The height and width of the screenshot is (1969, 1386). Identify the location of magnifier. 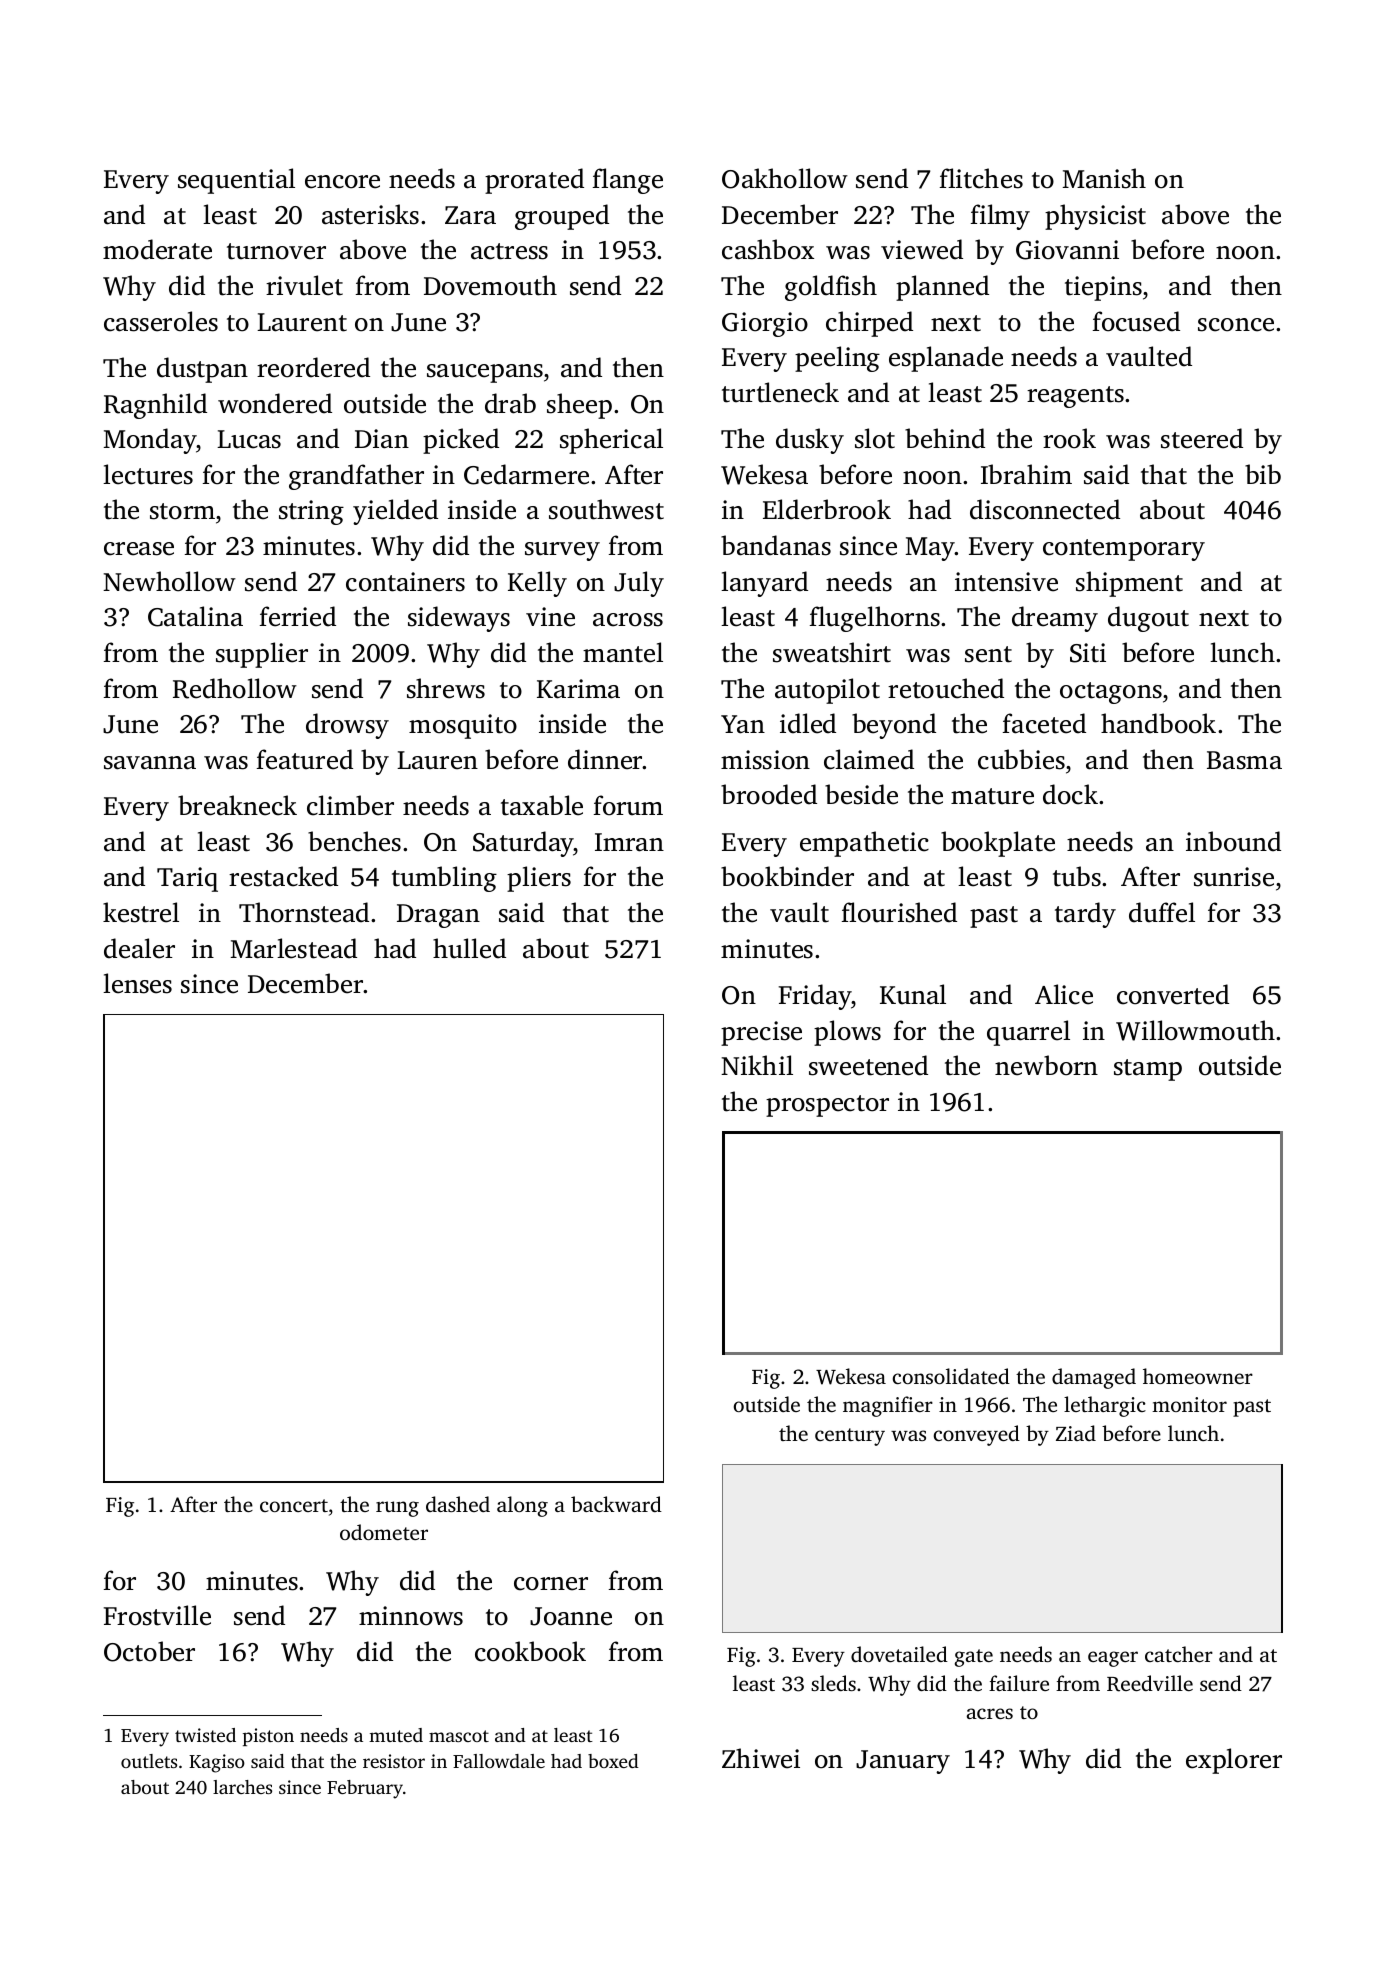
(888, 1406).
